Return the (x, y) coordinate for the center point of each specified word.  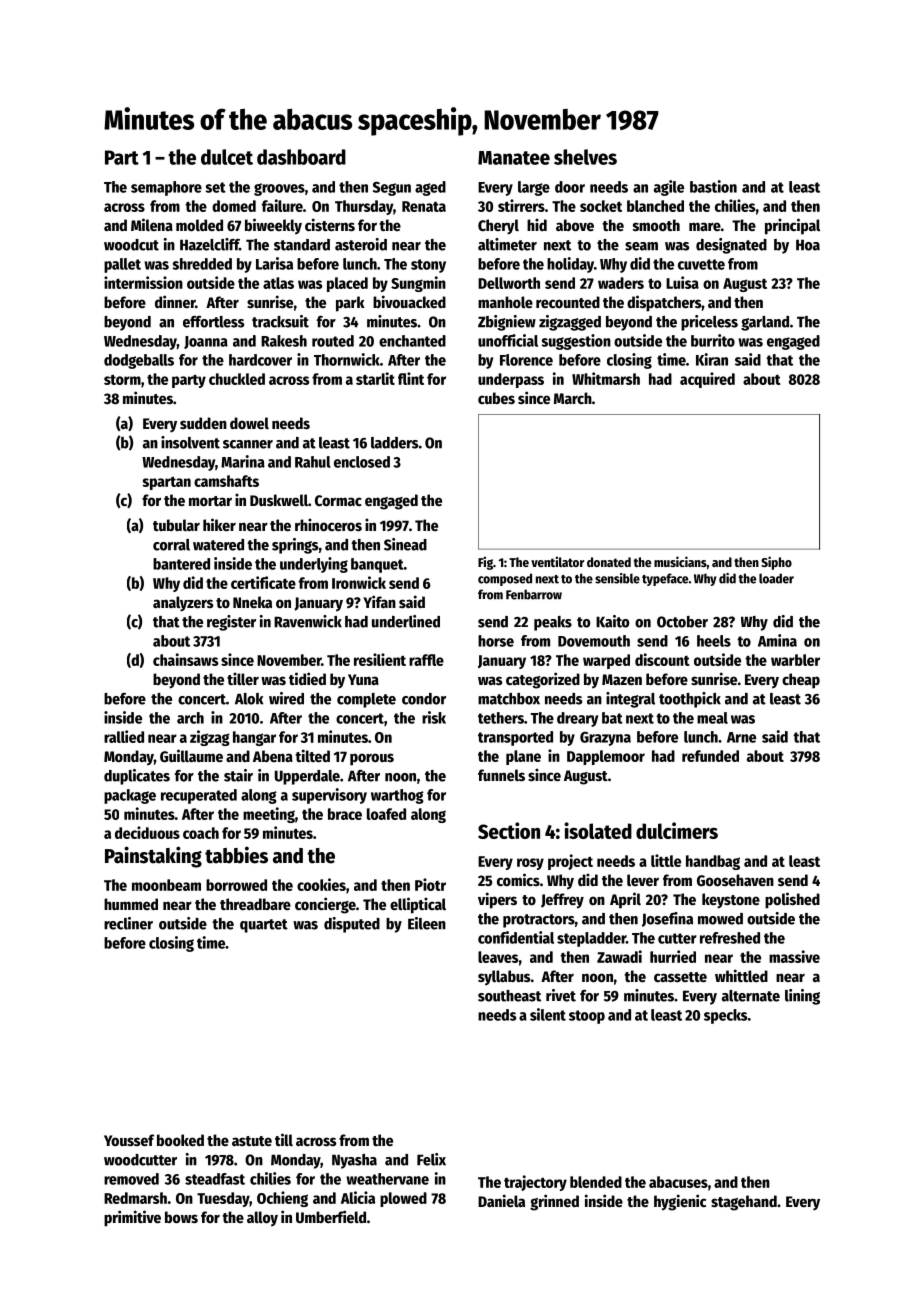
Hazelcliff (209, 244)
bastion (713, 186)
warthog (397, 796)
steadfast (215, 1179)
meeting (269, 815)
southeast (509, 996)
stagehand (744, 1203)
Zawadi (619, 956)
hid (537, 224)
